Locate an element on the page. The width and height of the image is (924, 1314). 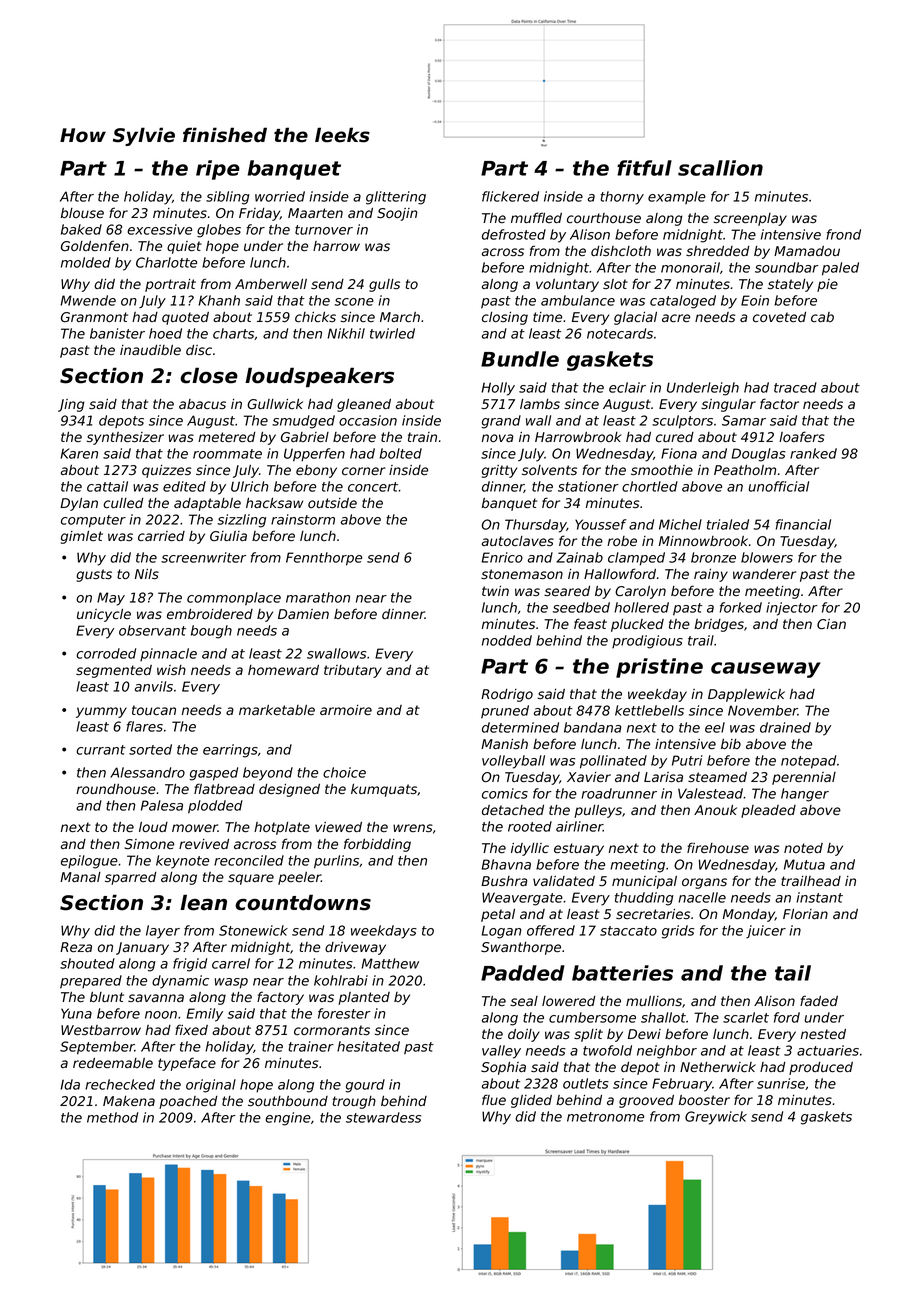
prepared is located at coordinates (91, 982).
